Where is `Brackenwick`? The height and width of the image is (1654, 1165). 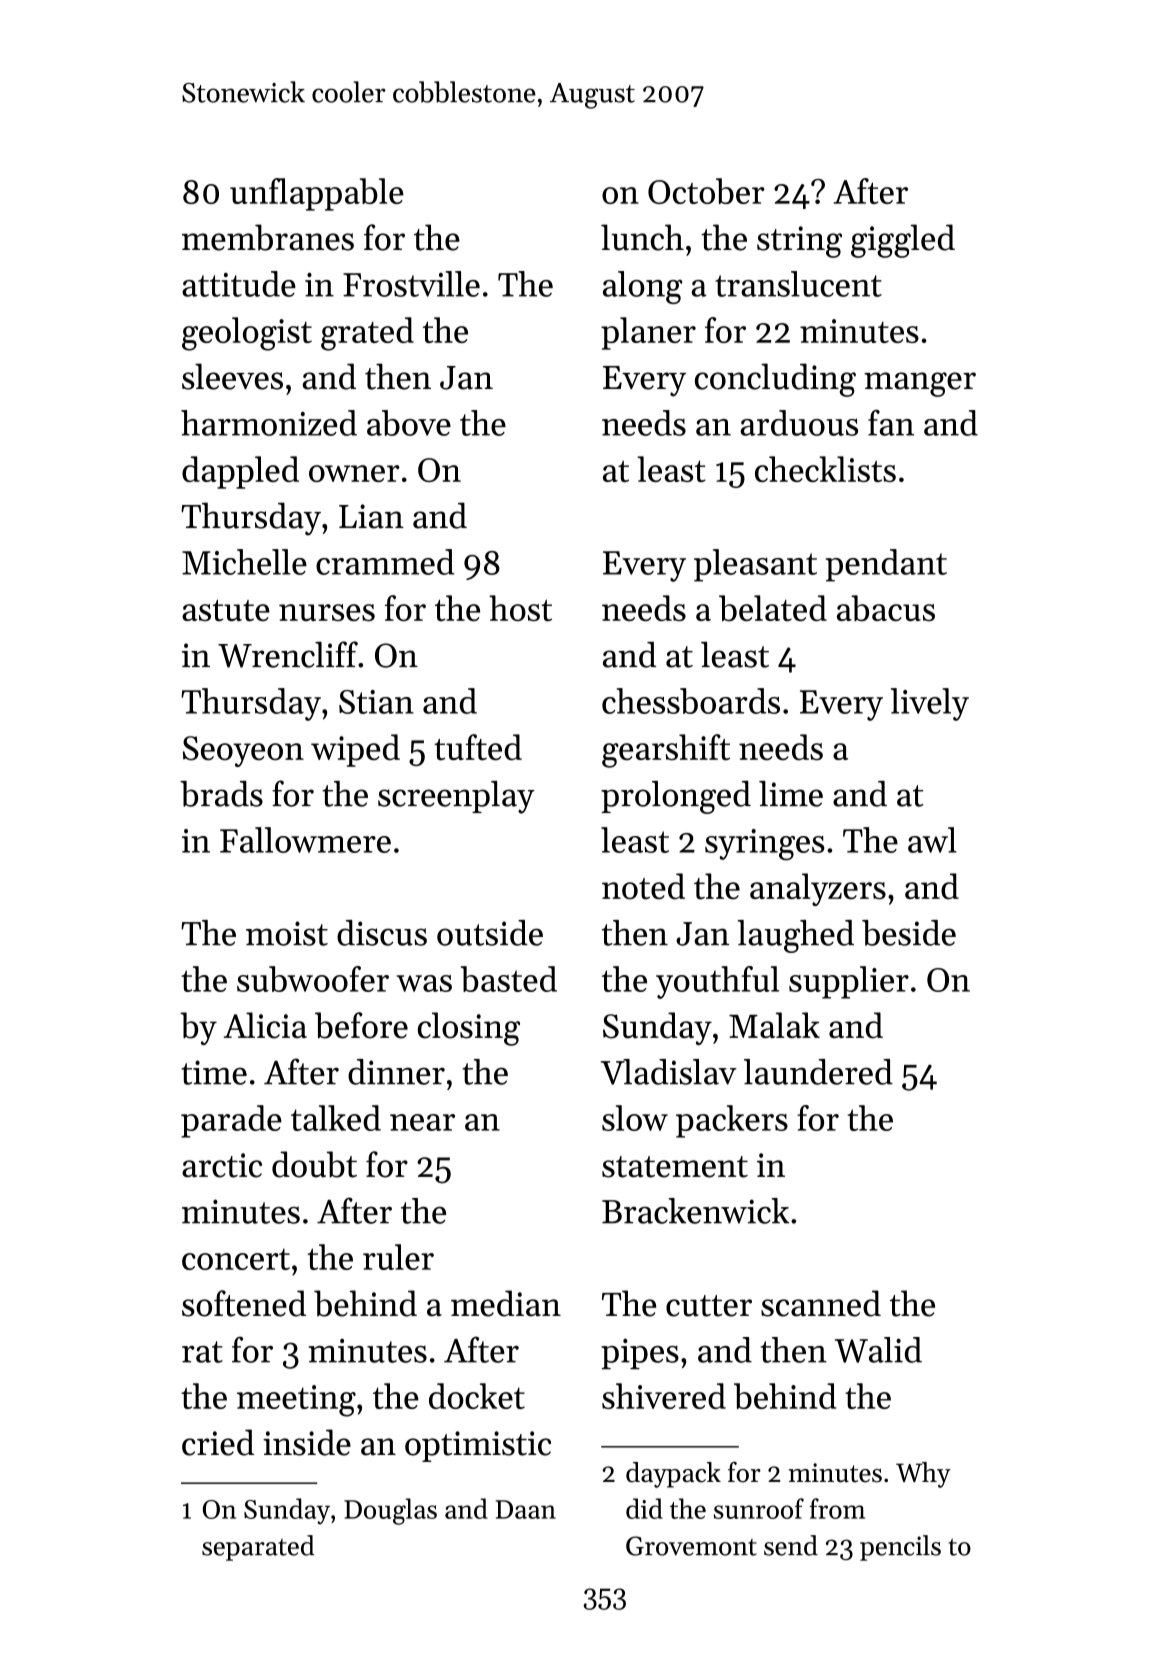
Brackenwick is located at coordinates (695, 1211).
